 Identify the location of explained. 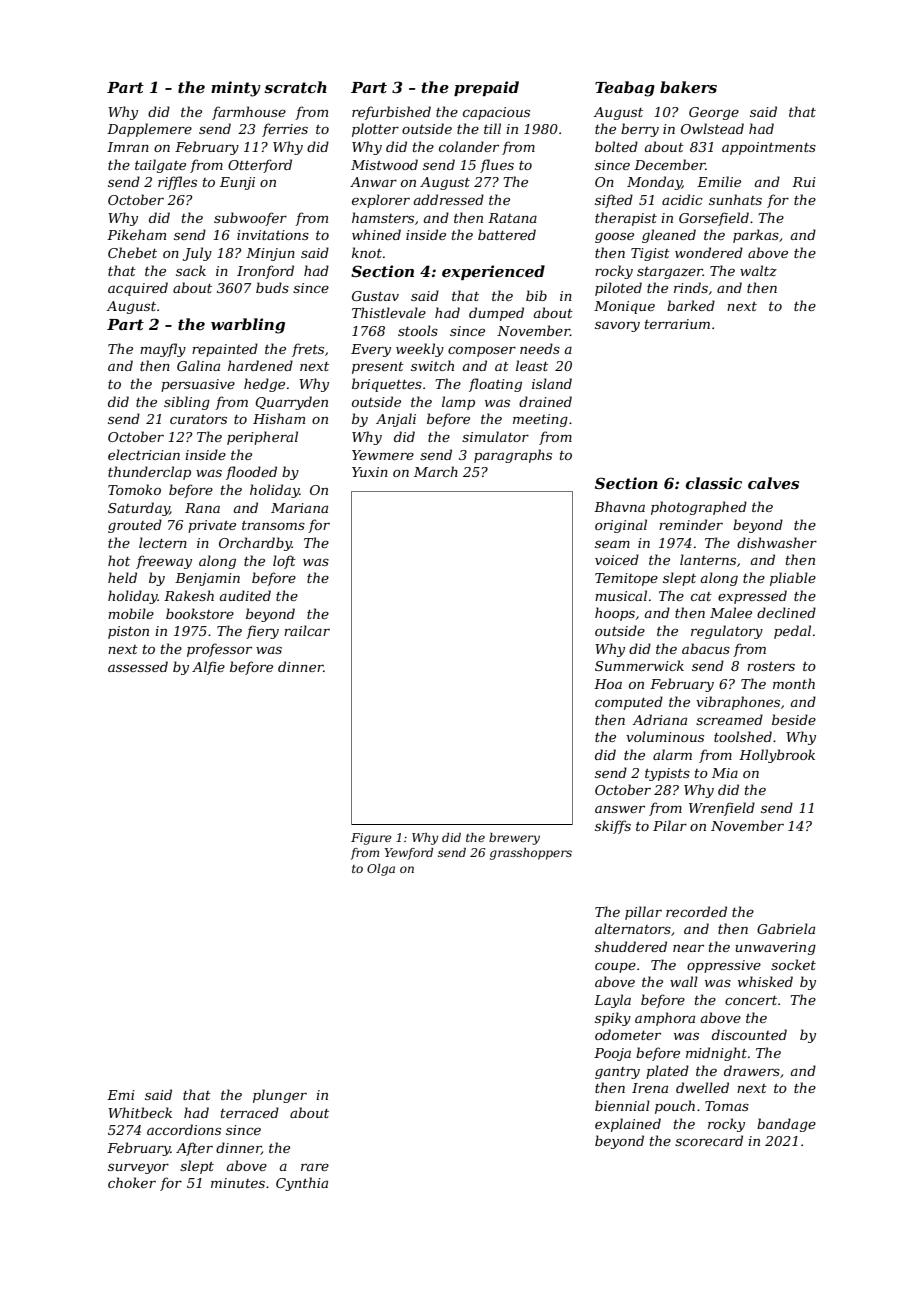
(628, 1125).
